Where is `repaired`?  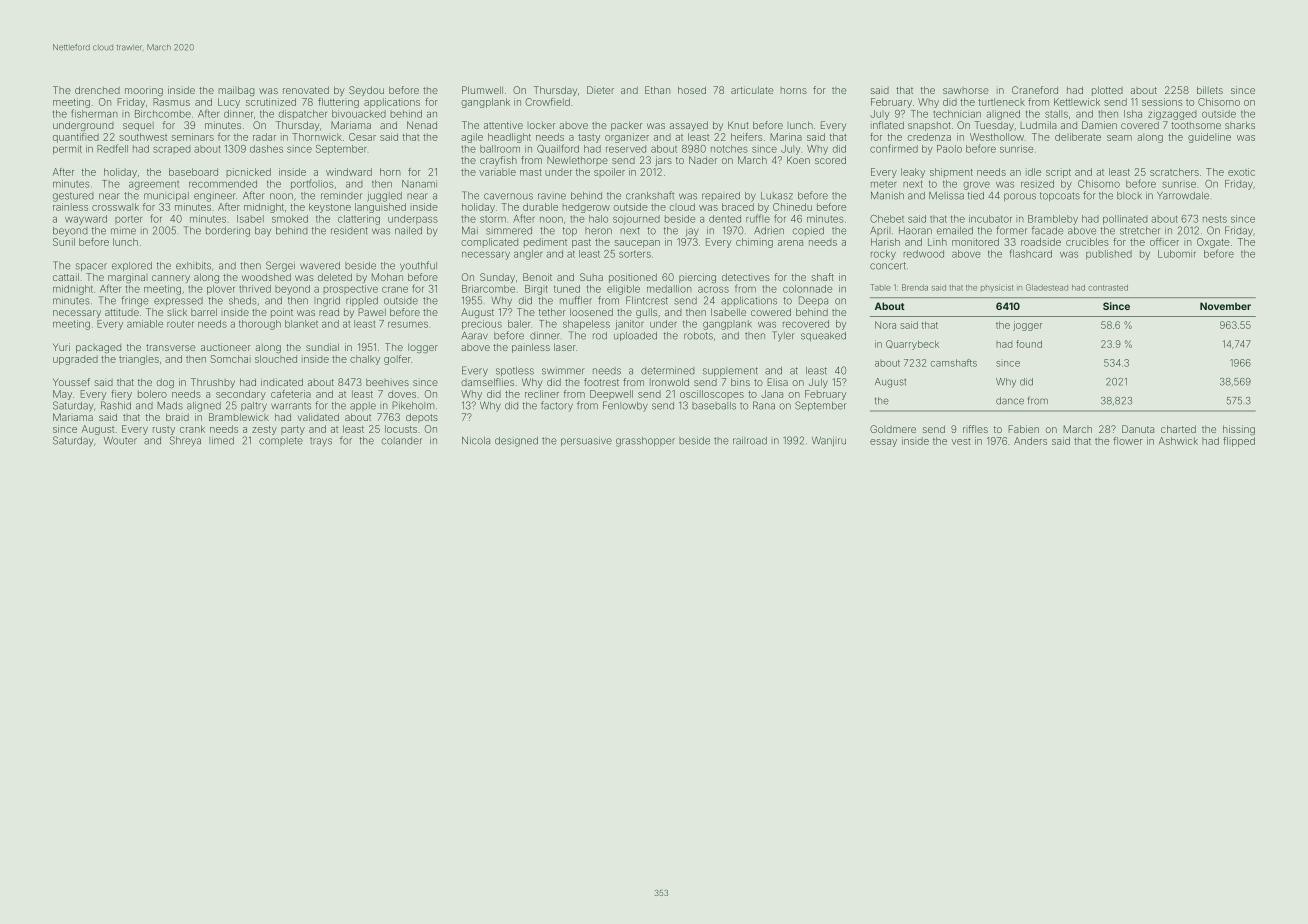
repaired is located at coordinates (721, 196).
